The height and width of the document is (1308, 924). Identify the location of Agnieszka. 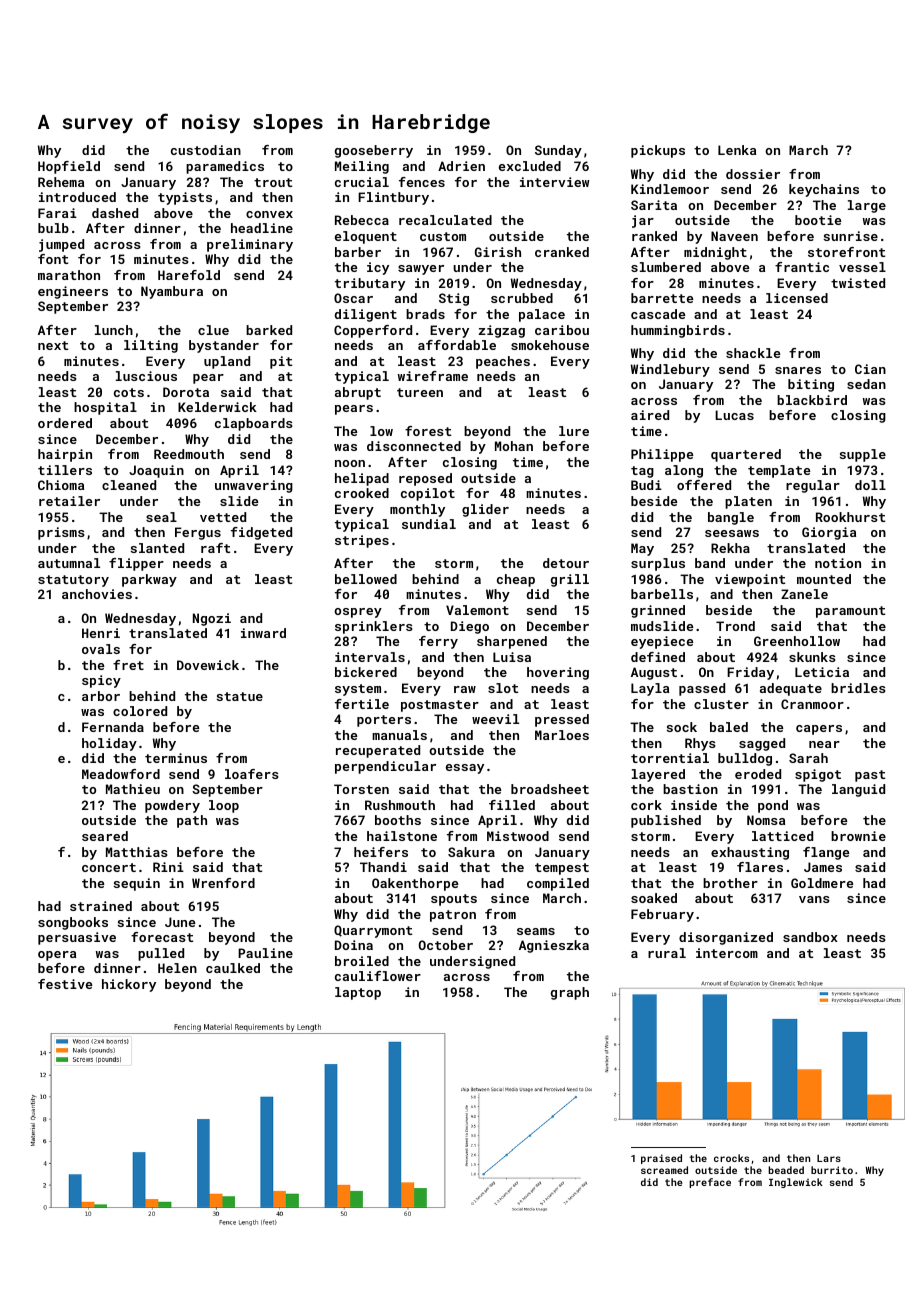
(554, 946).
